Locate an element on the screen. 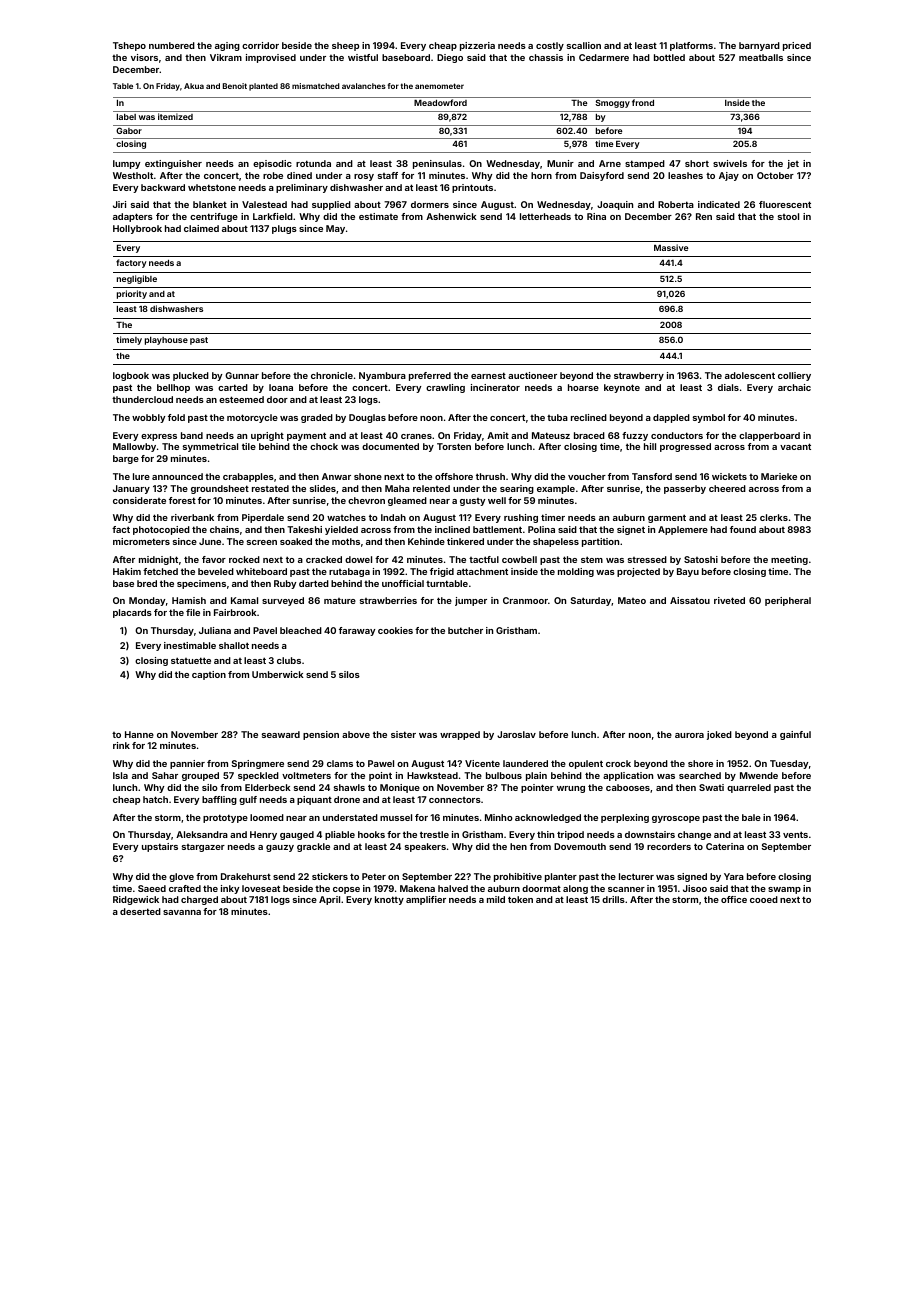 The height and width of the screenshot is (1308, 924). corridor is located at coordinates (260, 45).
